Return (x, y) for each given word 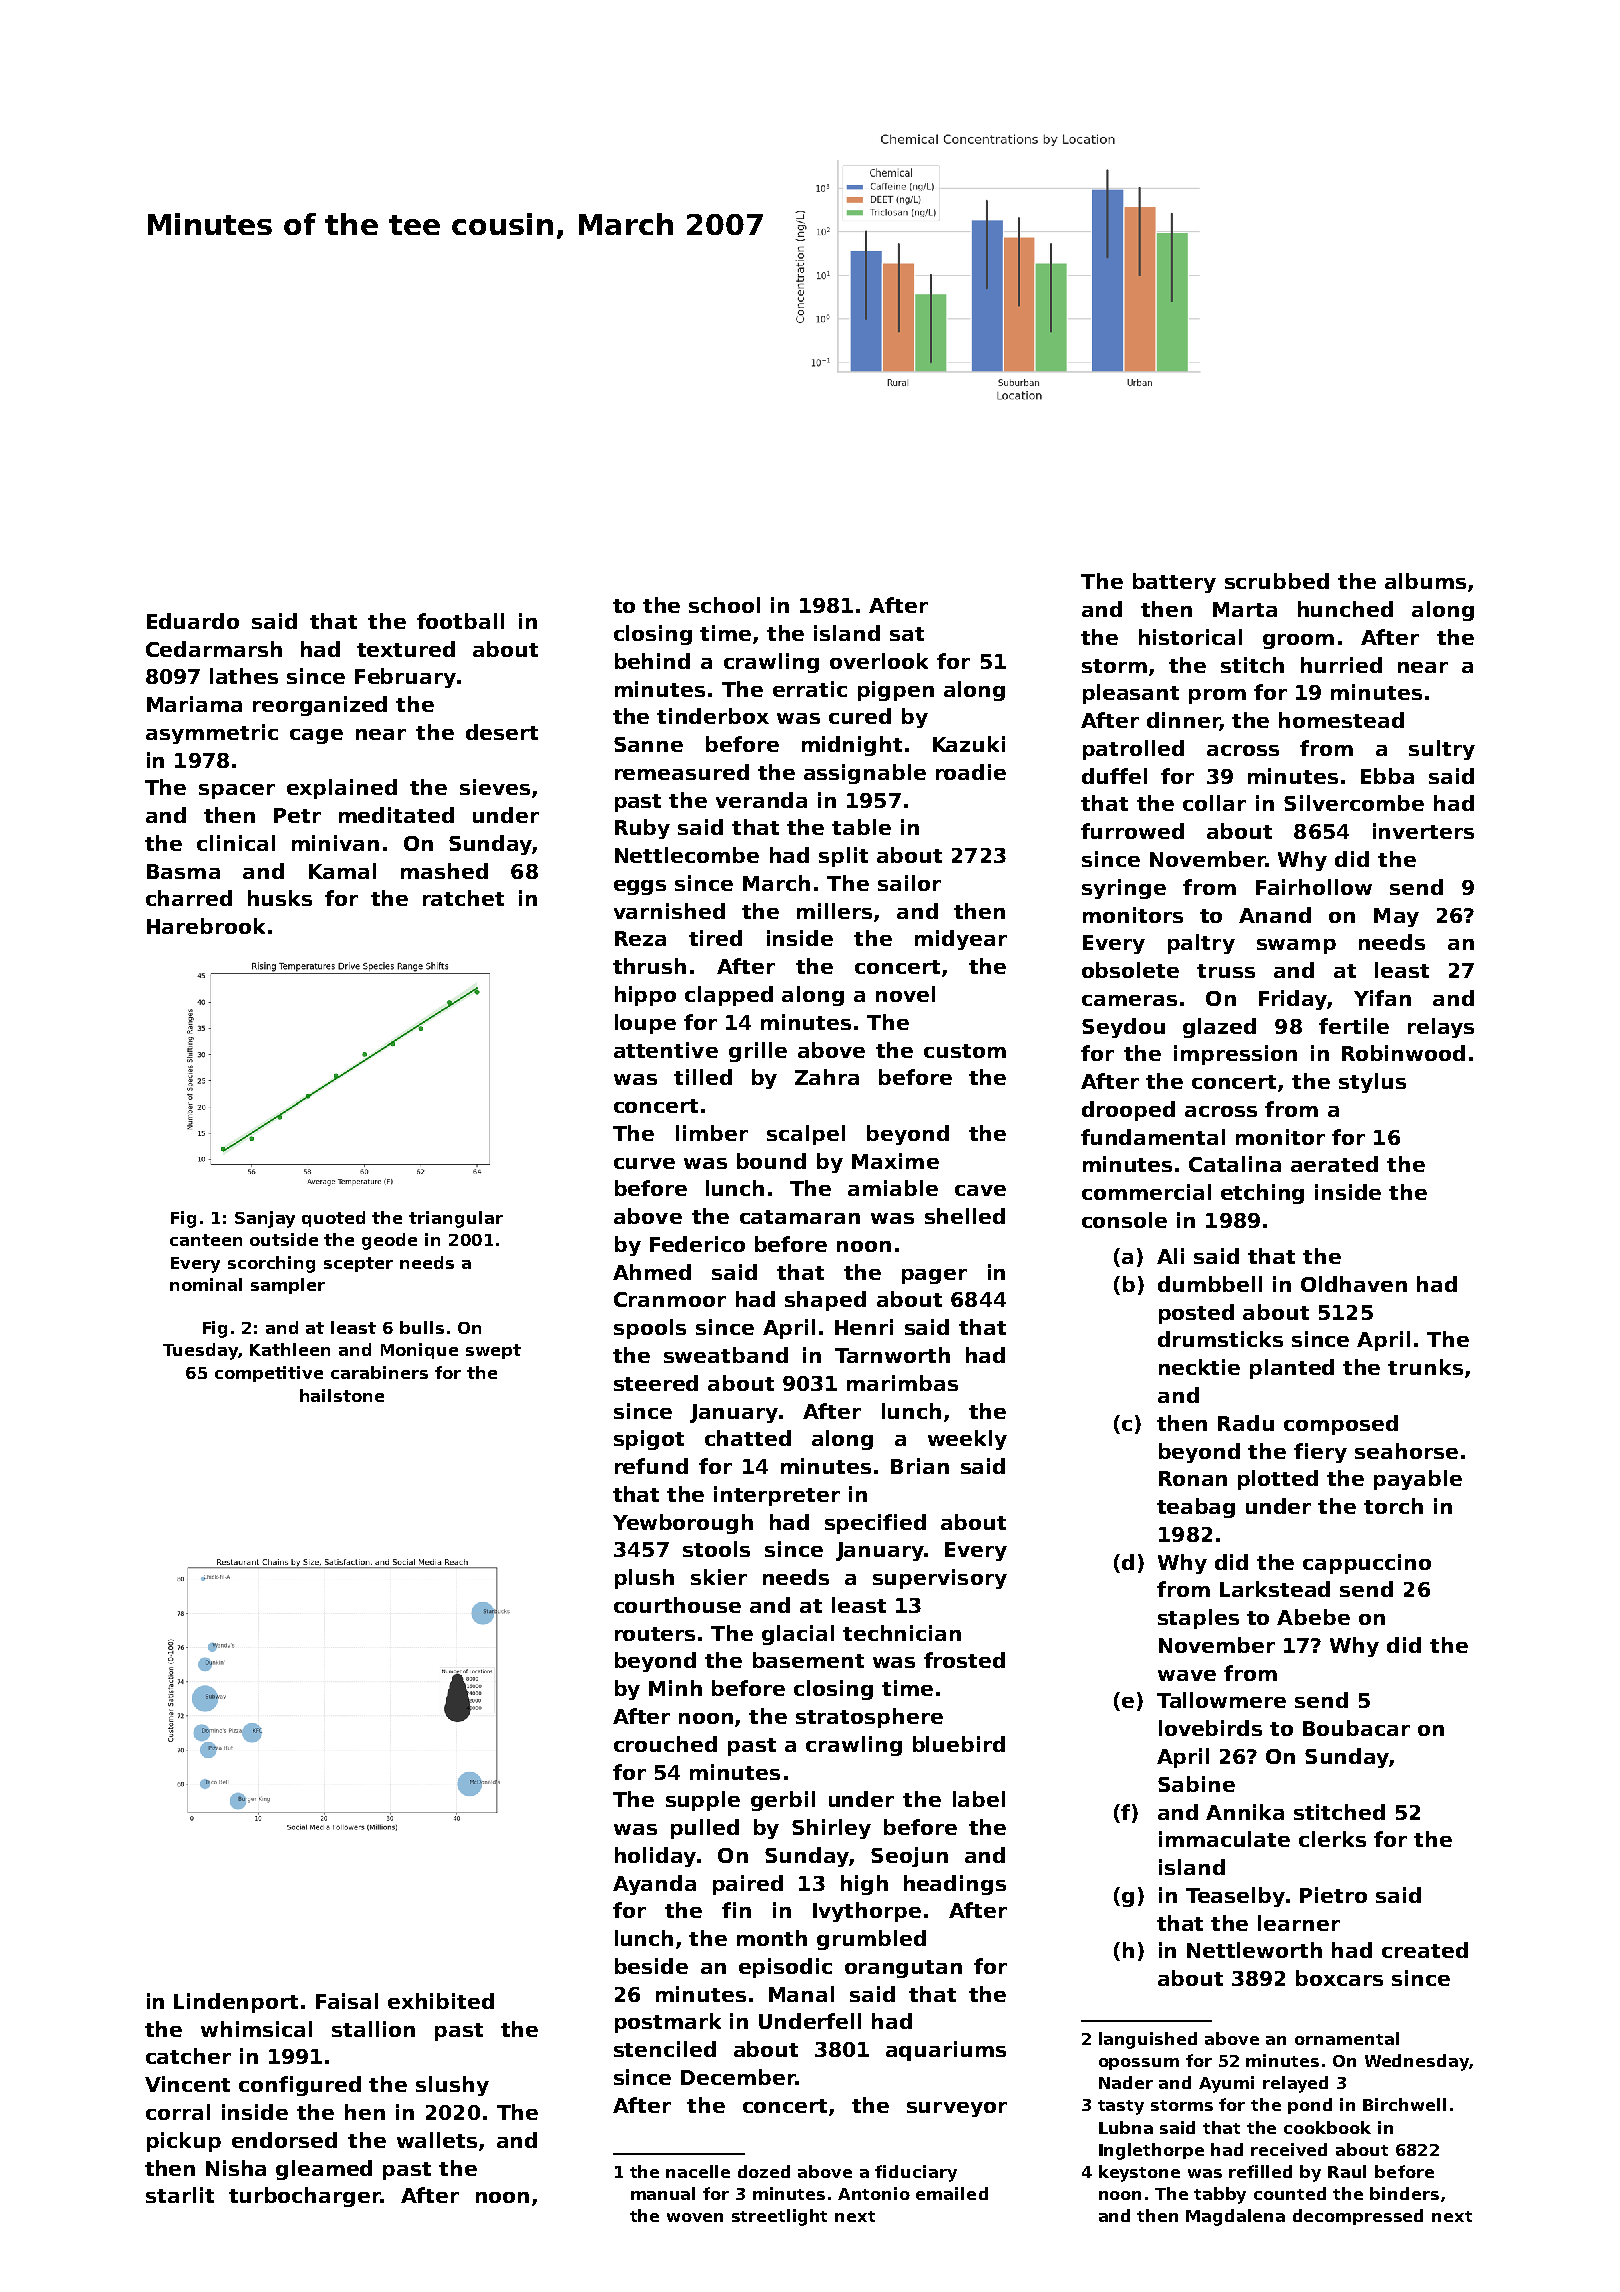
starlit (180, 2195)
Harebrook (206, 926)
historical (1190, 637)
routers (655, 1634)
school (724, 605)
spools (650, 1329)
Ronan (1193, 1478)
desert (502, 732)
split (843, 857)
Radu (1246, 1423)
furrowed (1132, 831)
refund (651, 1466)
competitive (269, 1374)
